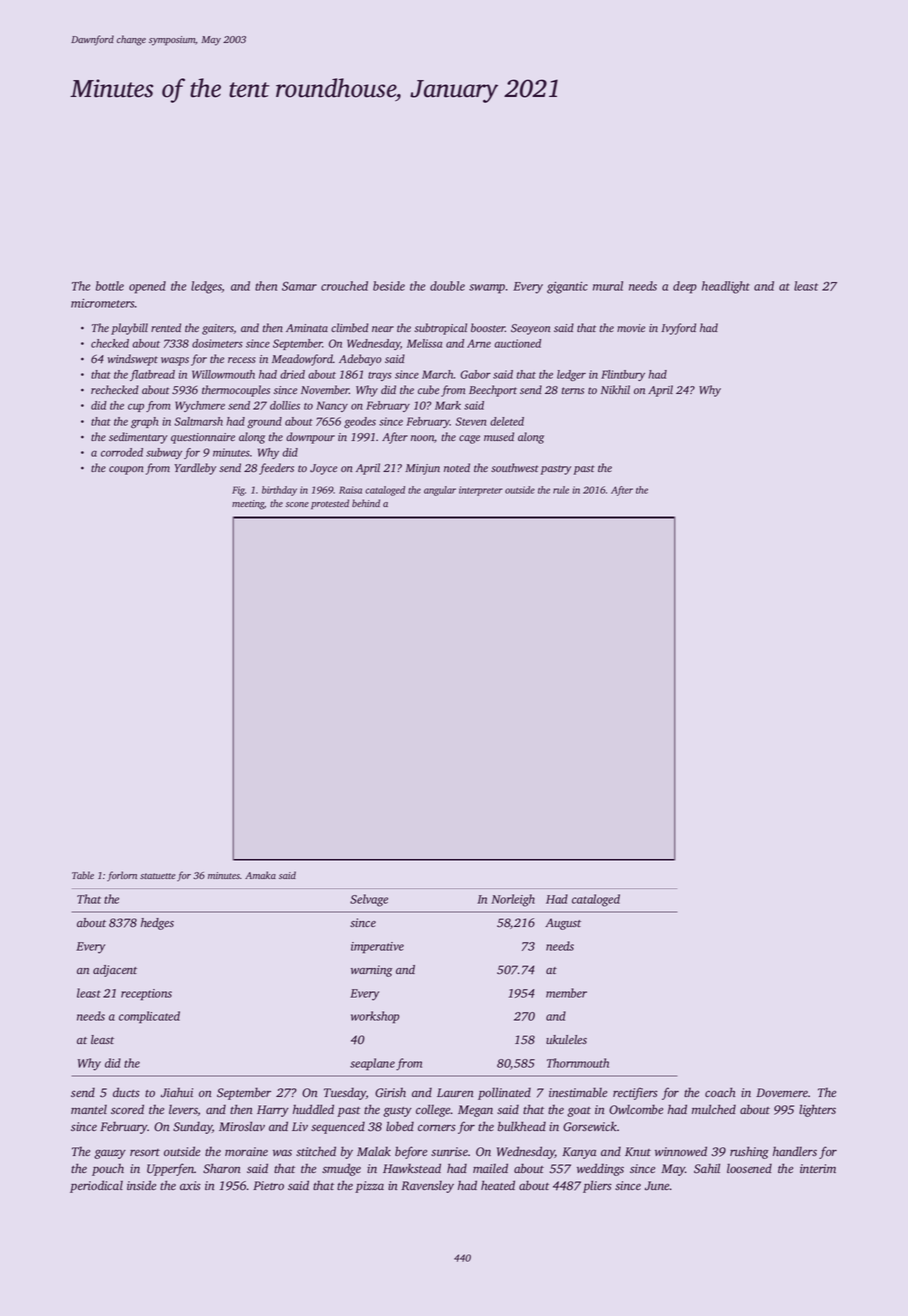  I want to click on Wychmere, so click(200, 406).
